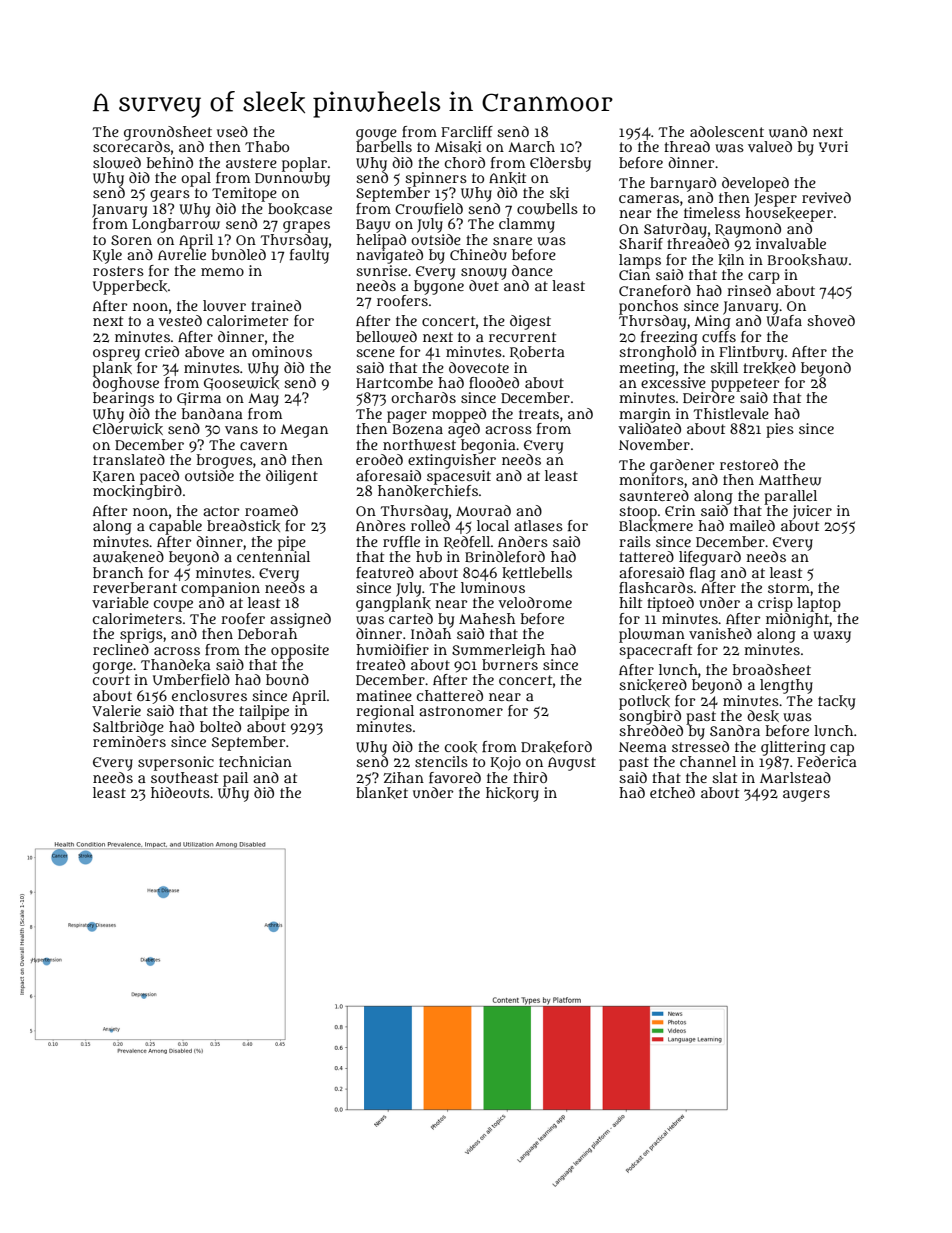 Image resolution: width=952 pixels, height=1233 pixels. Describe the element at coordinates (271, 510) in the document. I see `roamed` at that location.
